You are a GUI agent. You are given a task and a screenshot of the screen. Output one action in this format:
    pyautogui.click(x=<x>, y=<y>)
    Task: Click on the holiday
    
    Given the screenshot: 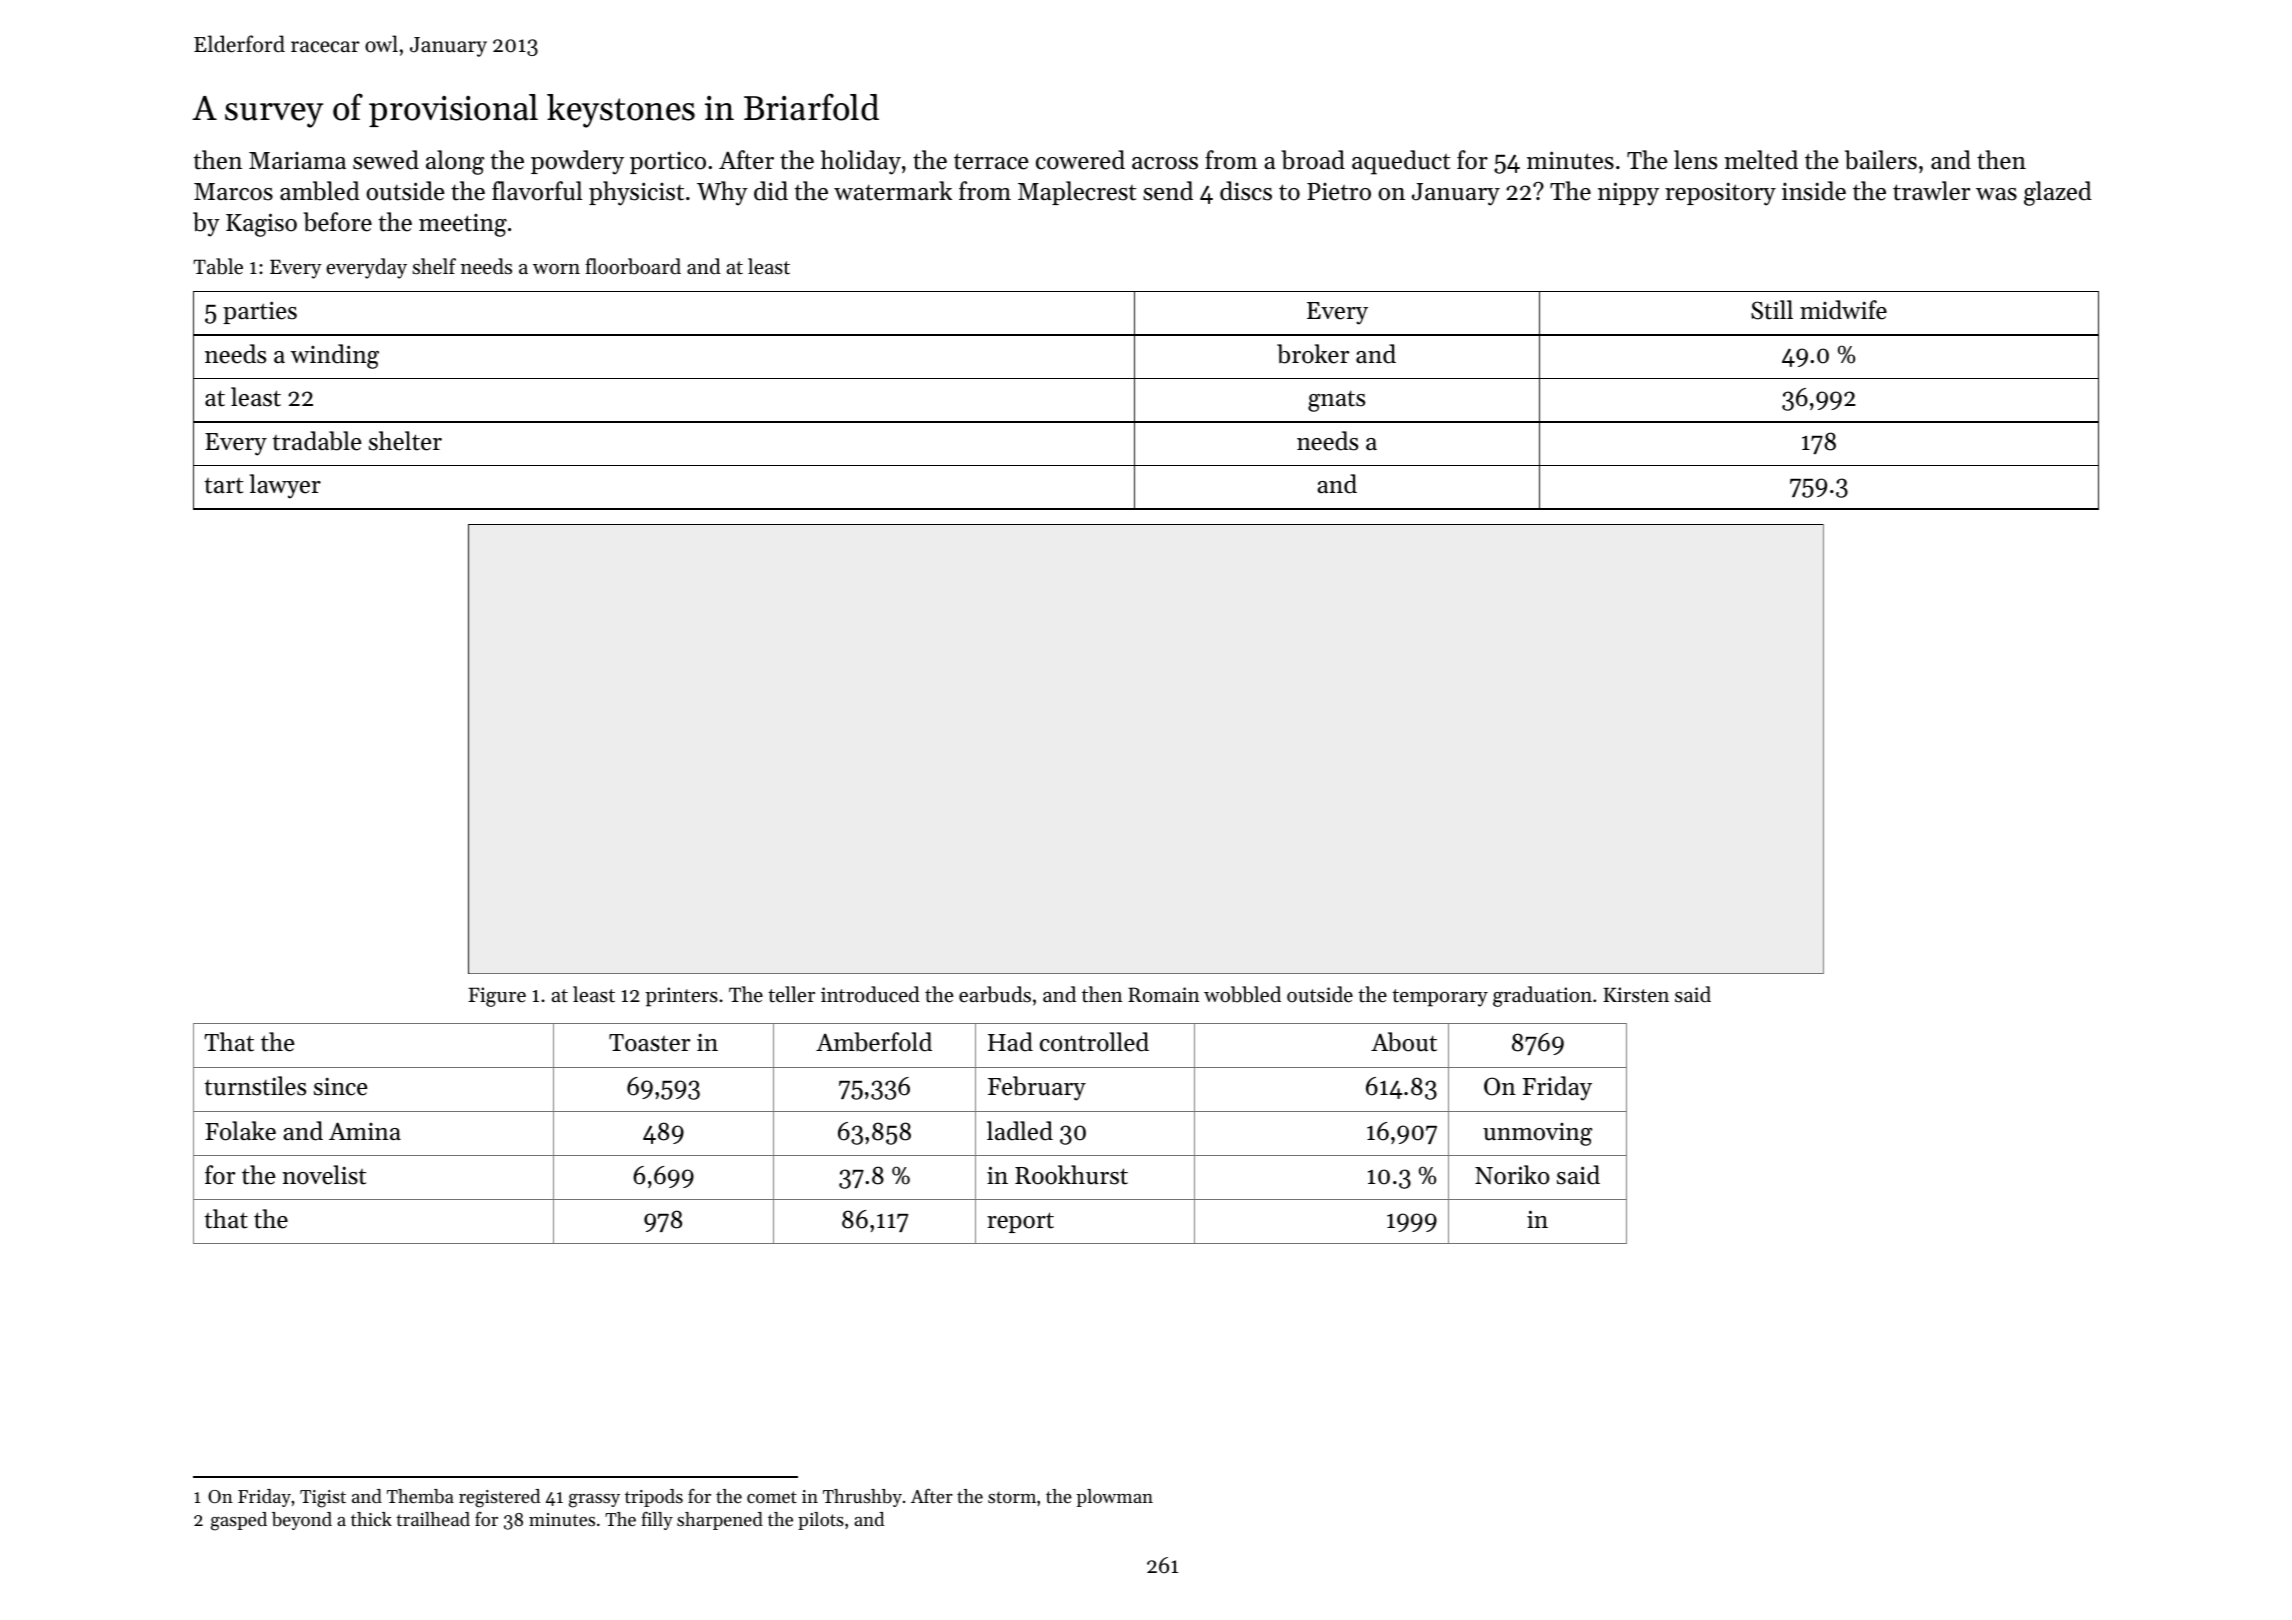 What is the action you would take?
    pyautogui.click(x=861, y=162)
